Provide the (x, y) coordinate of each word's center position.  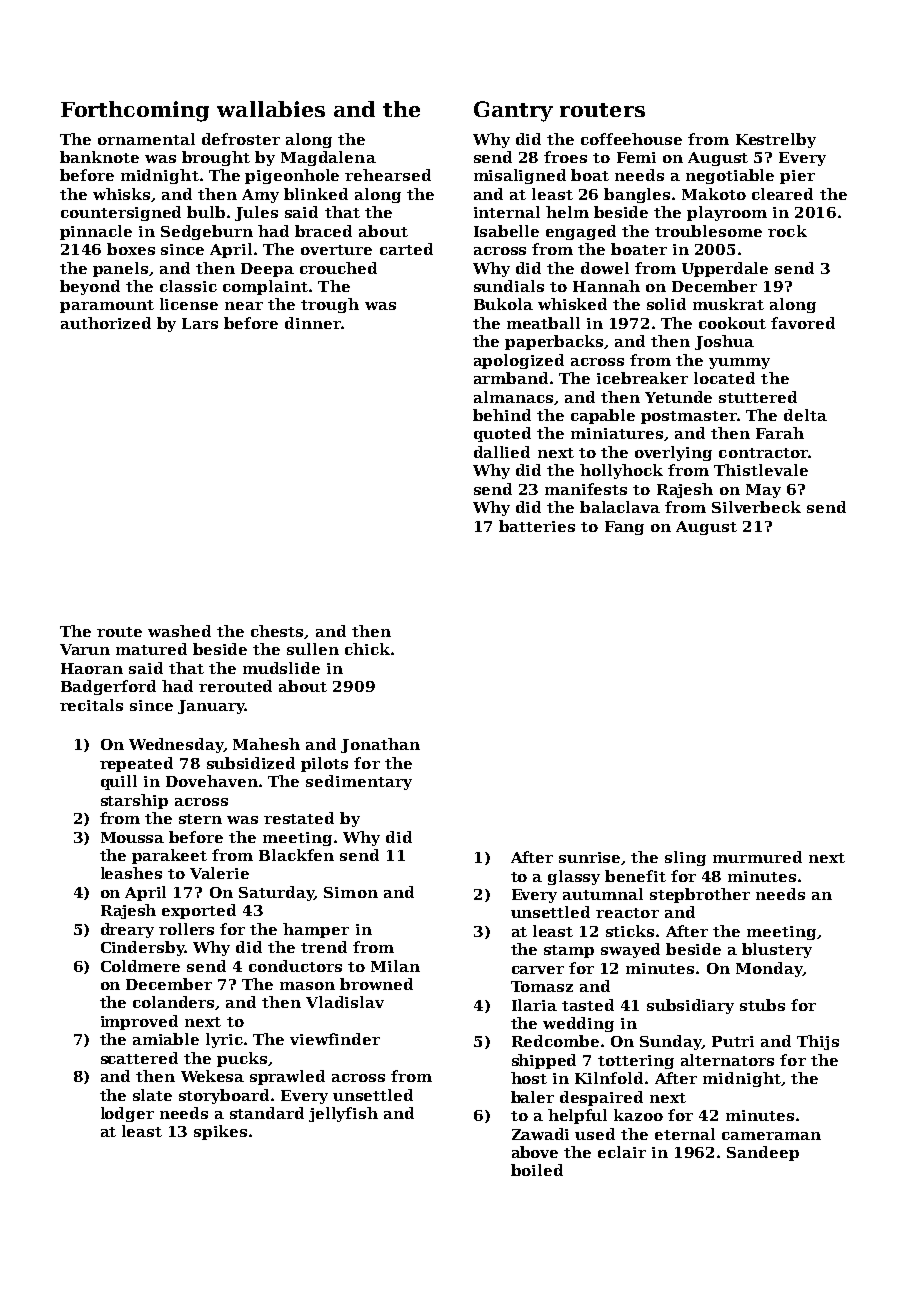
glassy (574, 877)
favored (803, 323)
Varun (85, 649)
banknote (99, 157)
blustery (777, 950)
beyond (90, 287)
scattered (139, 1058)
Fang (624, 528)
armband (511, 378)
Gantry (513, 111)
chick (367, 649)
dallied (502, 452)
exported (199, 911)
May (763, 491)
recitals (91, 705)
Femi (636, 157)
